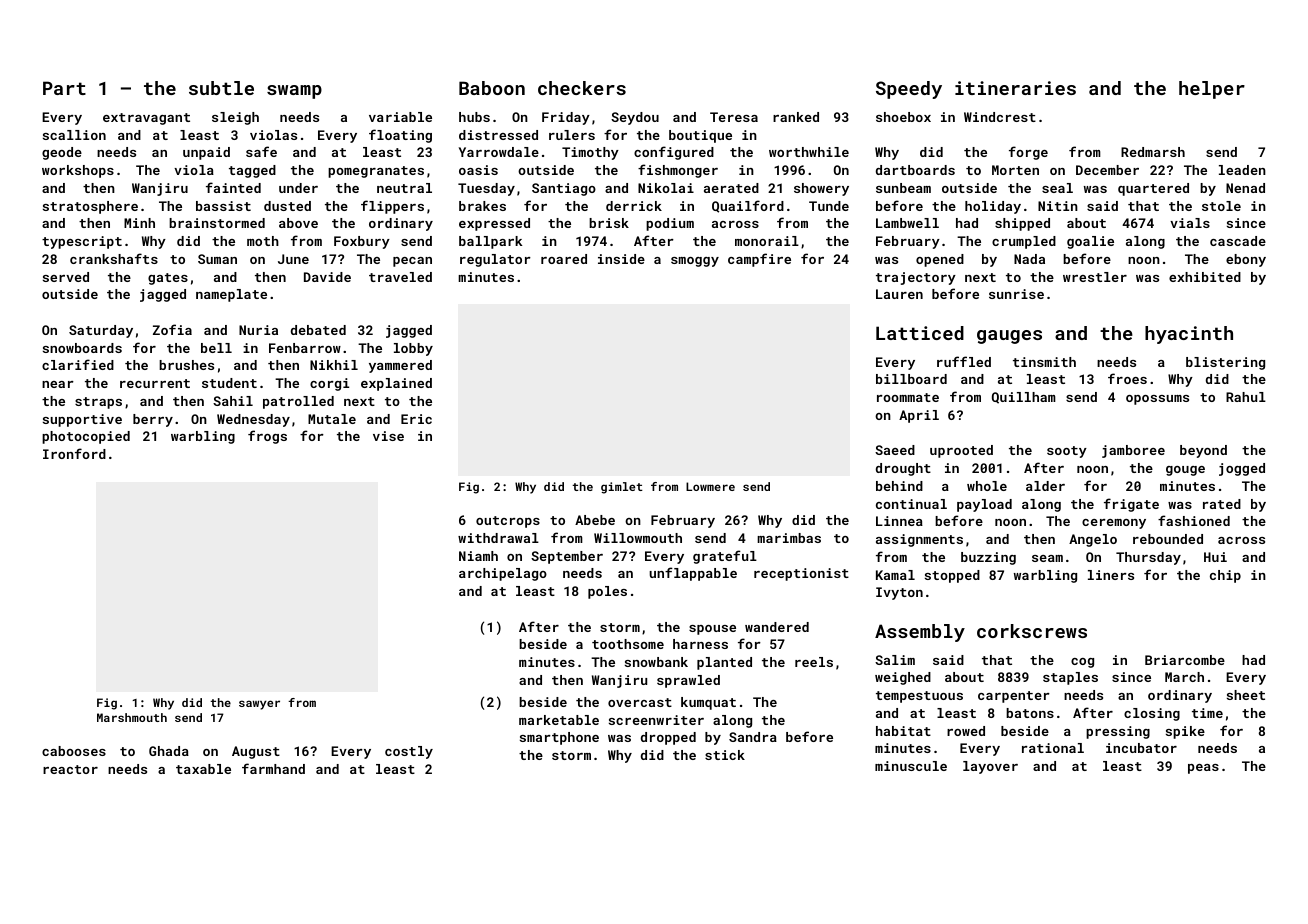 The image size is (1308, 924). Describe the element at coordinates (567, 557) in the screenshot. I see `September` at that location.
